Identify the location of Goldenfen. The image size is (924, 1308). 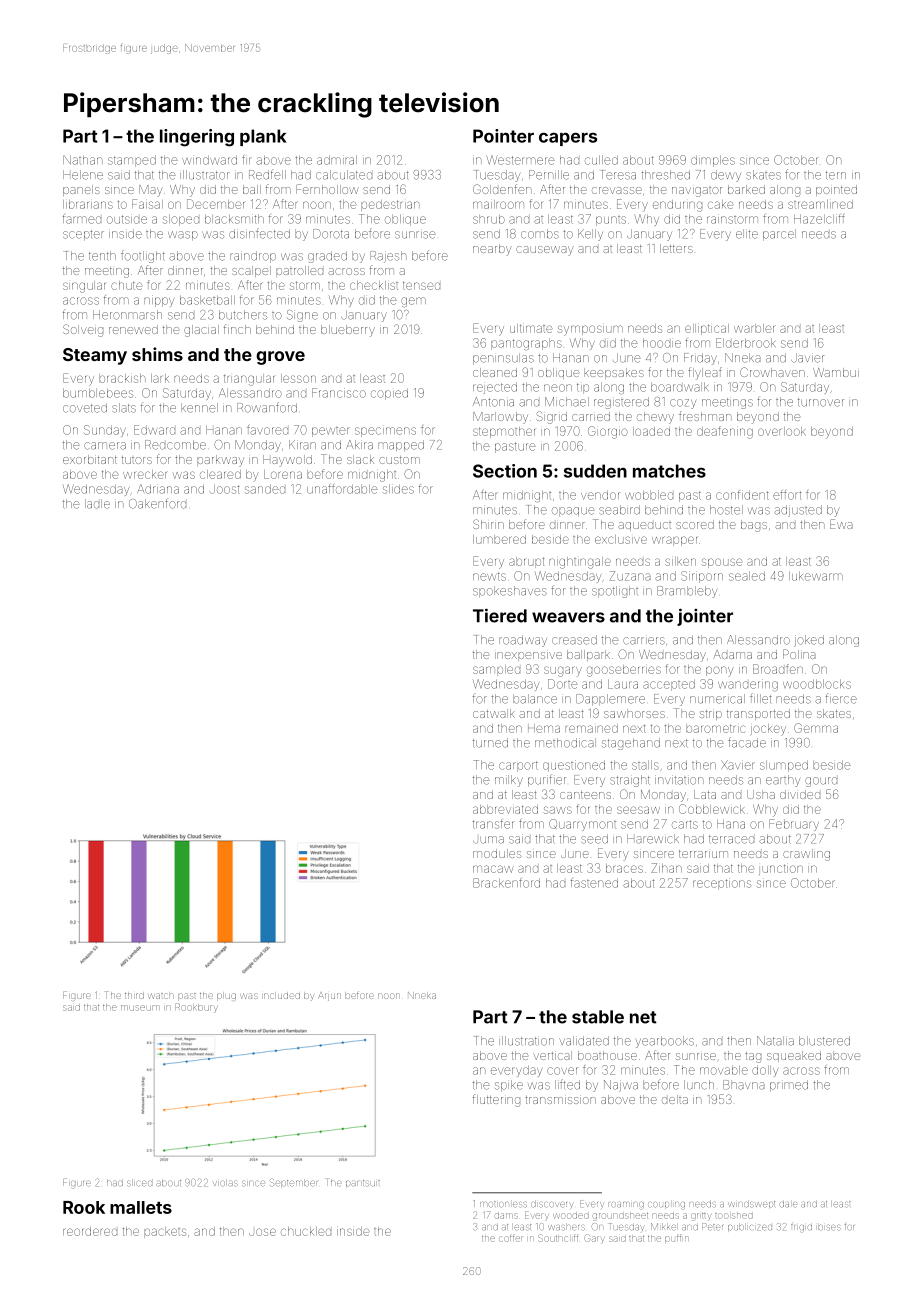
(502, 189).
